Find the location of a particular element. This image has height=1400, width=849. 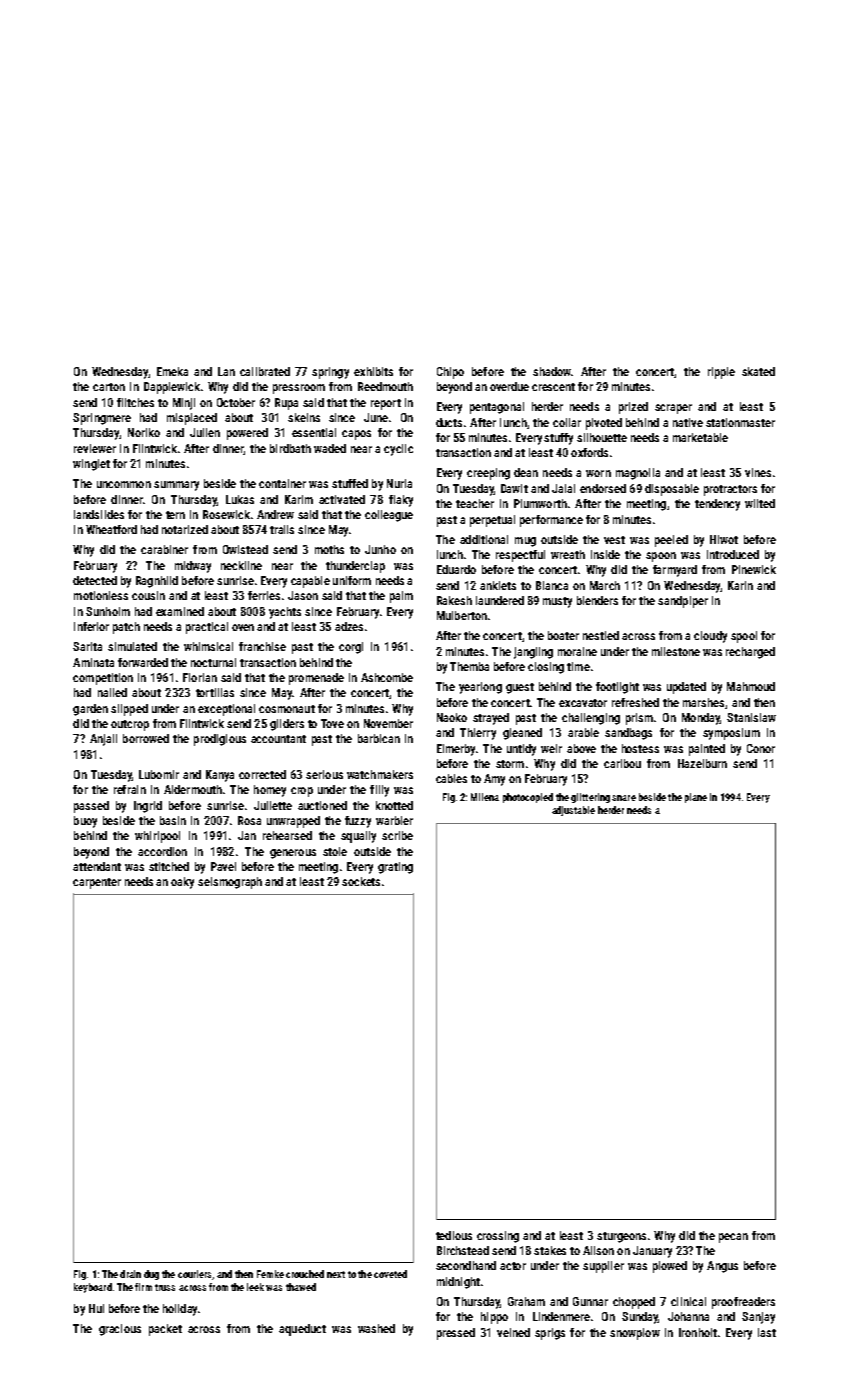

adjustable is located at coordinates (573, 811).
